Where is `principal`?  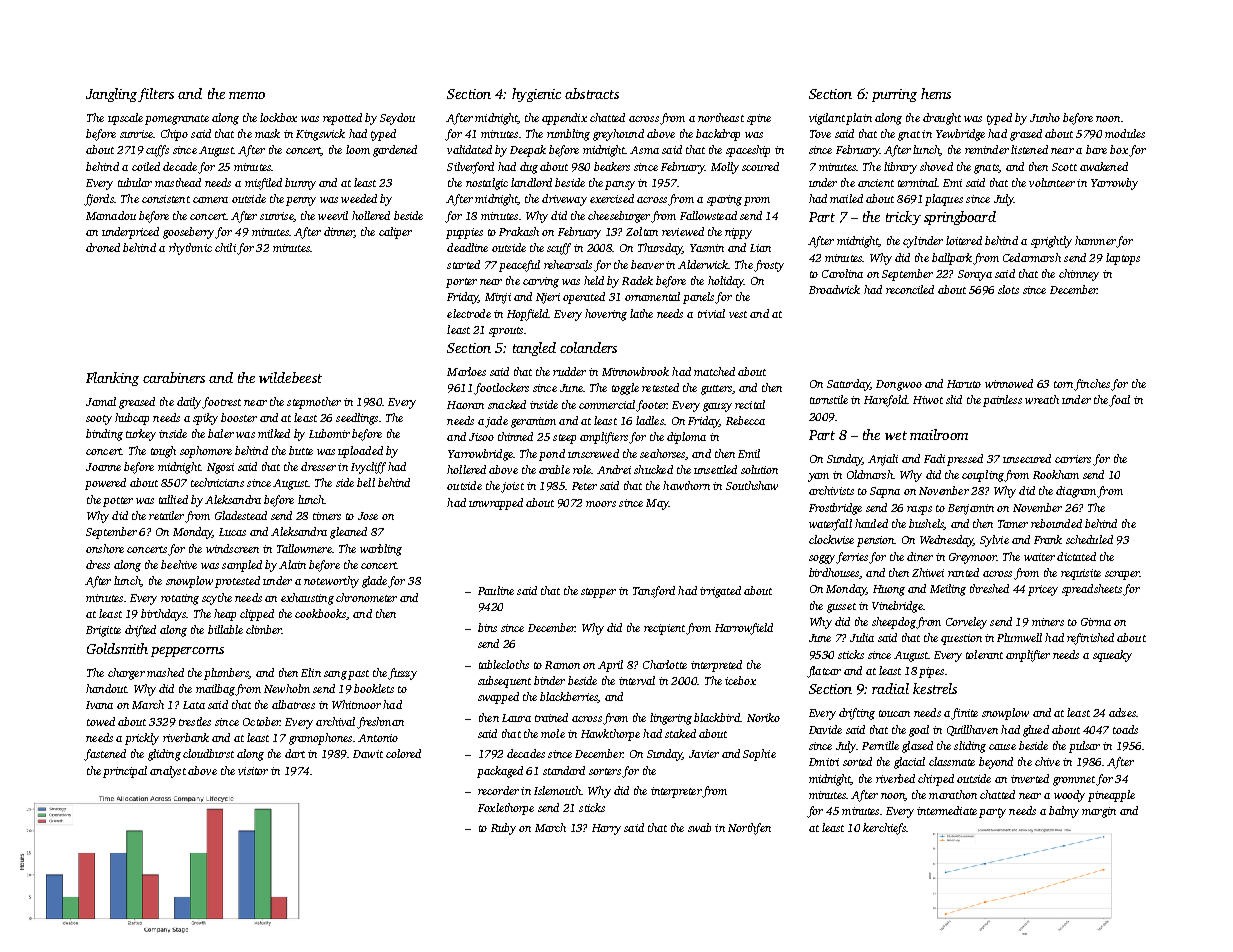
principal is located at coordinates (125, 772).
